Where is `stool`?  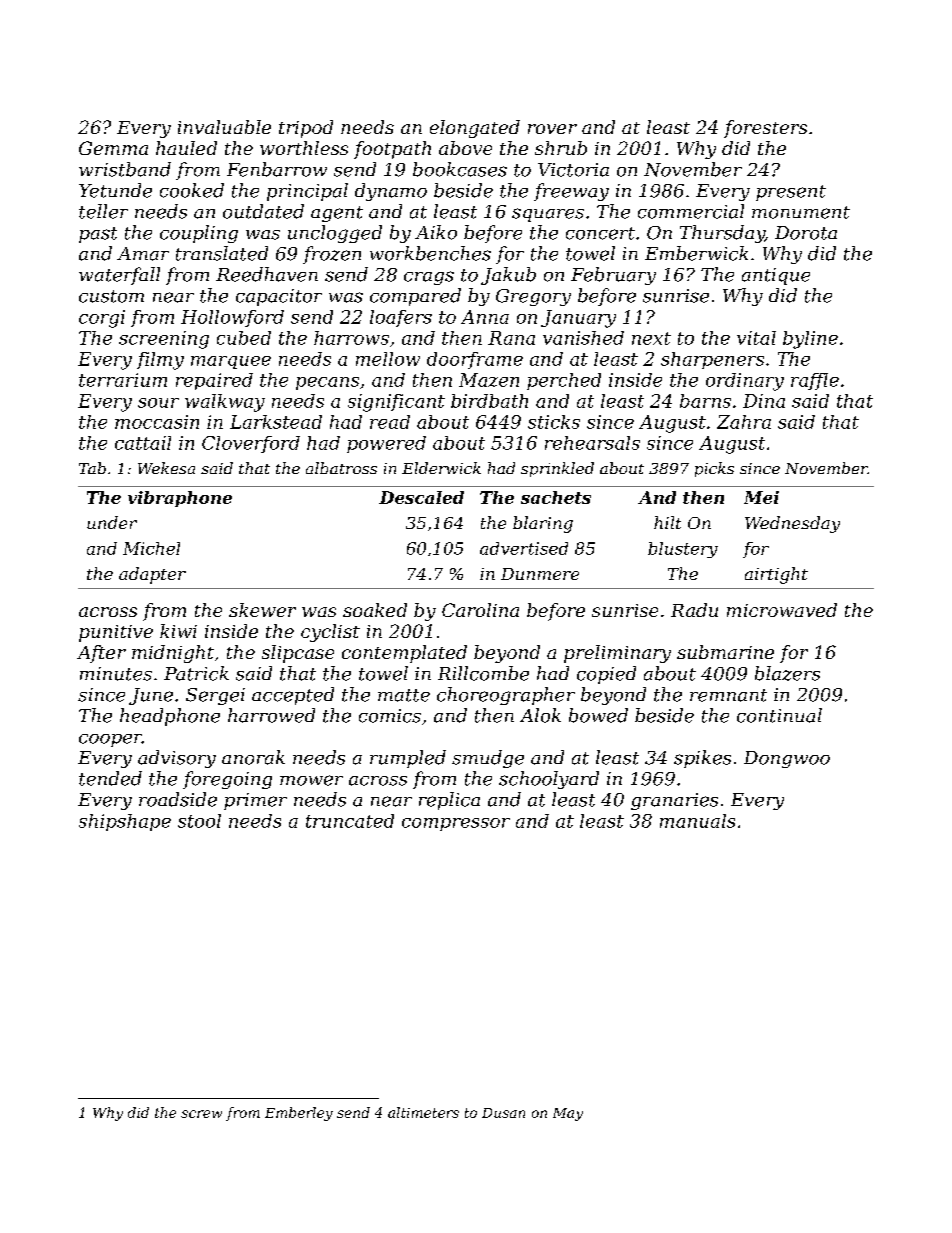 stool is located at coordinates (199, 821).
